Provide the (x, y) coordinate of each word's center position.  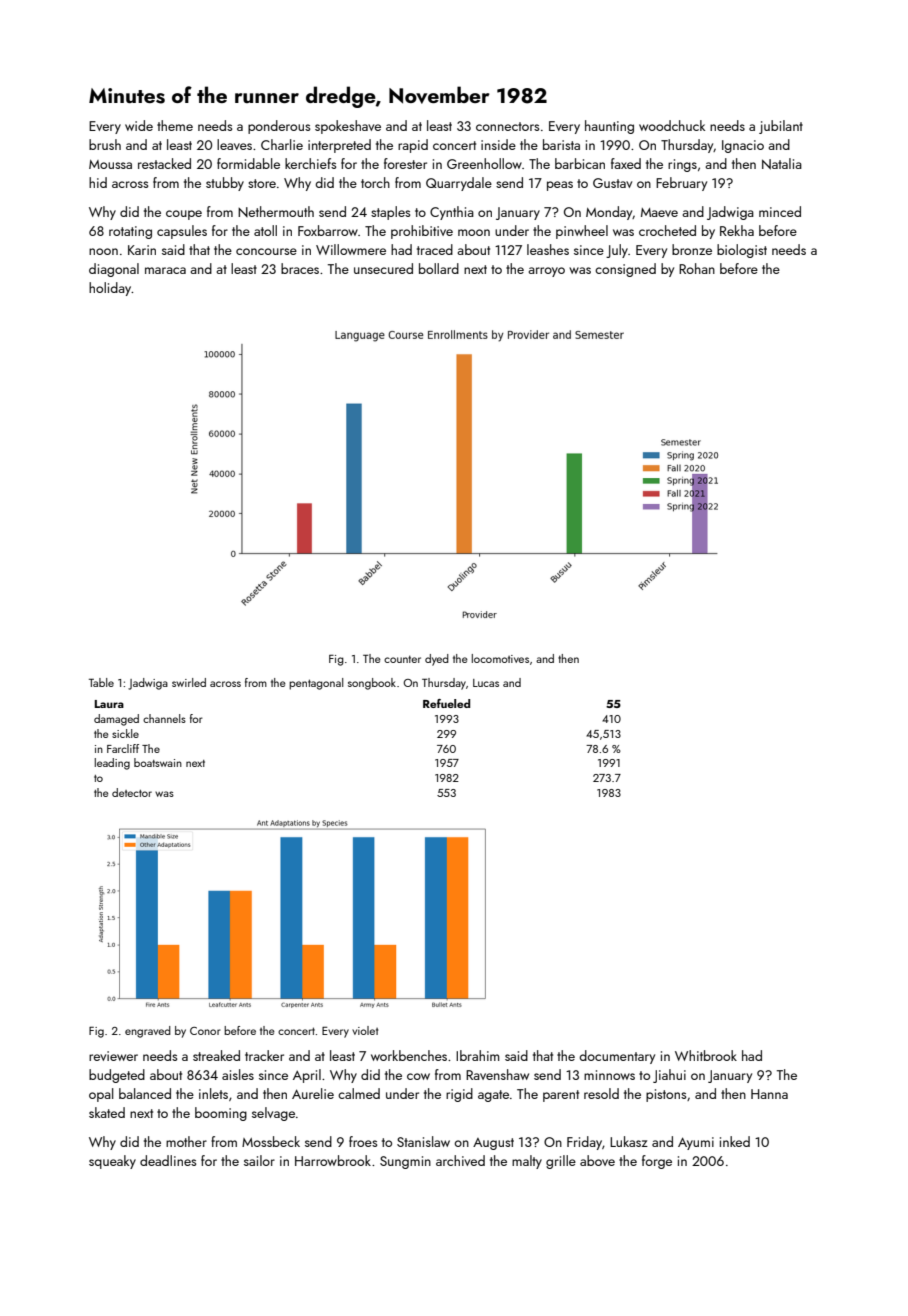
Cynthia (452, 213)
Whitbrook (706, 1055)
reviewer (113, 1056)
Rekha (737, 230)
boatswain (158, 762)
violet (365, 1030)
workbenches (409, 1055)
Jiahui (669, 1076)
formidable (248, 163)
